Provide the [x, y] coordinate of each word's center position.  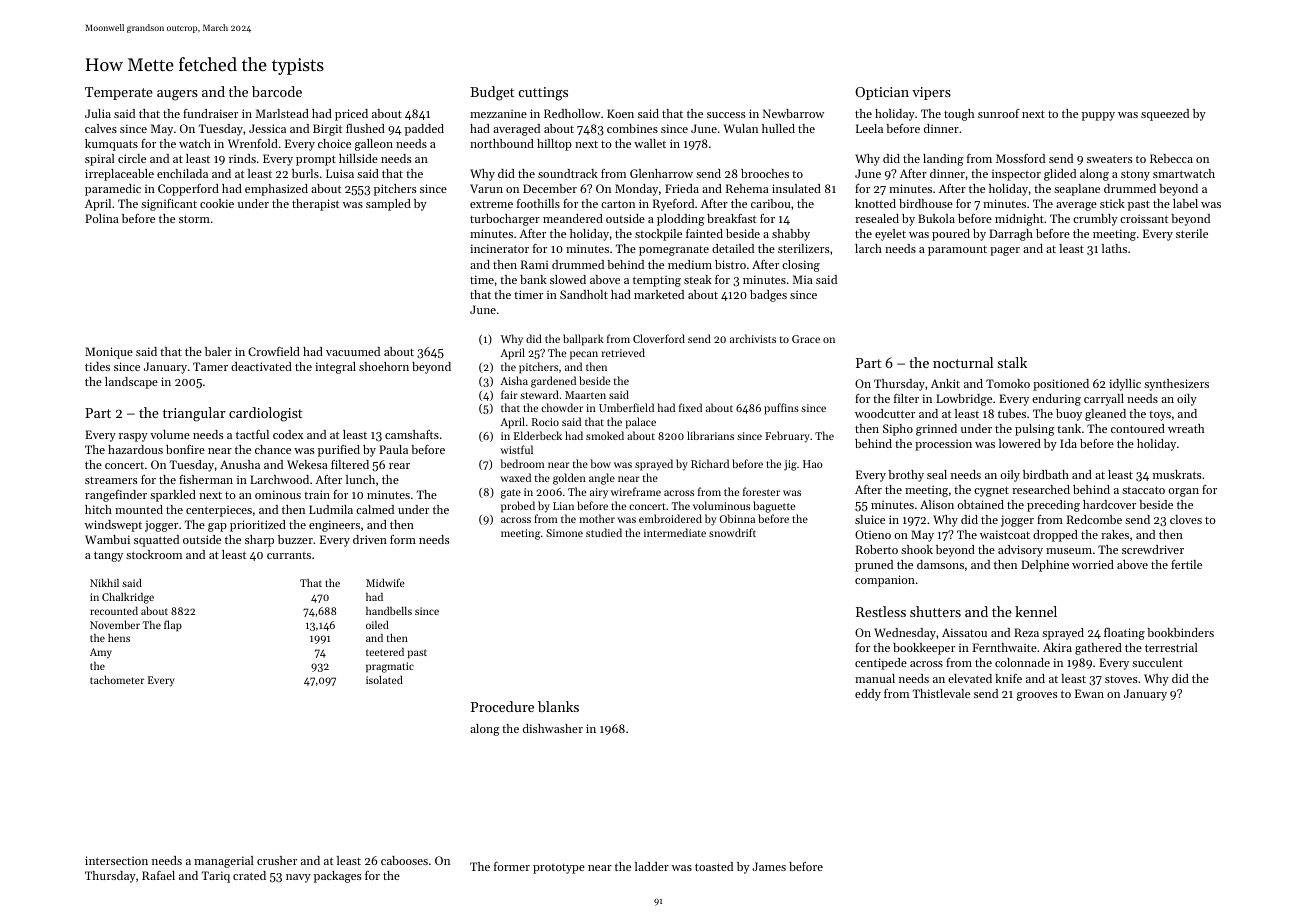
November [115, 625]
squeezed [1165, 115]
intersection [116, 860]
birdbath [1046, 474]
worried [1093, 564]
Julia [98, 113]
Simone [564, 533]
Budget [492, 93]
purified [339, 451]
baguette [774, 507]
